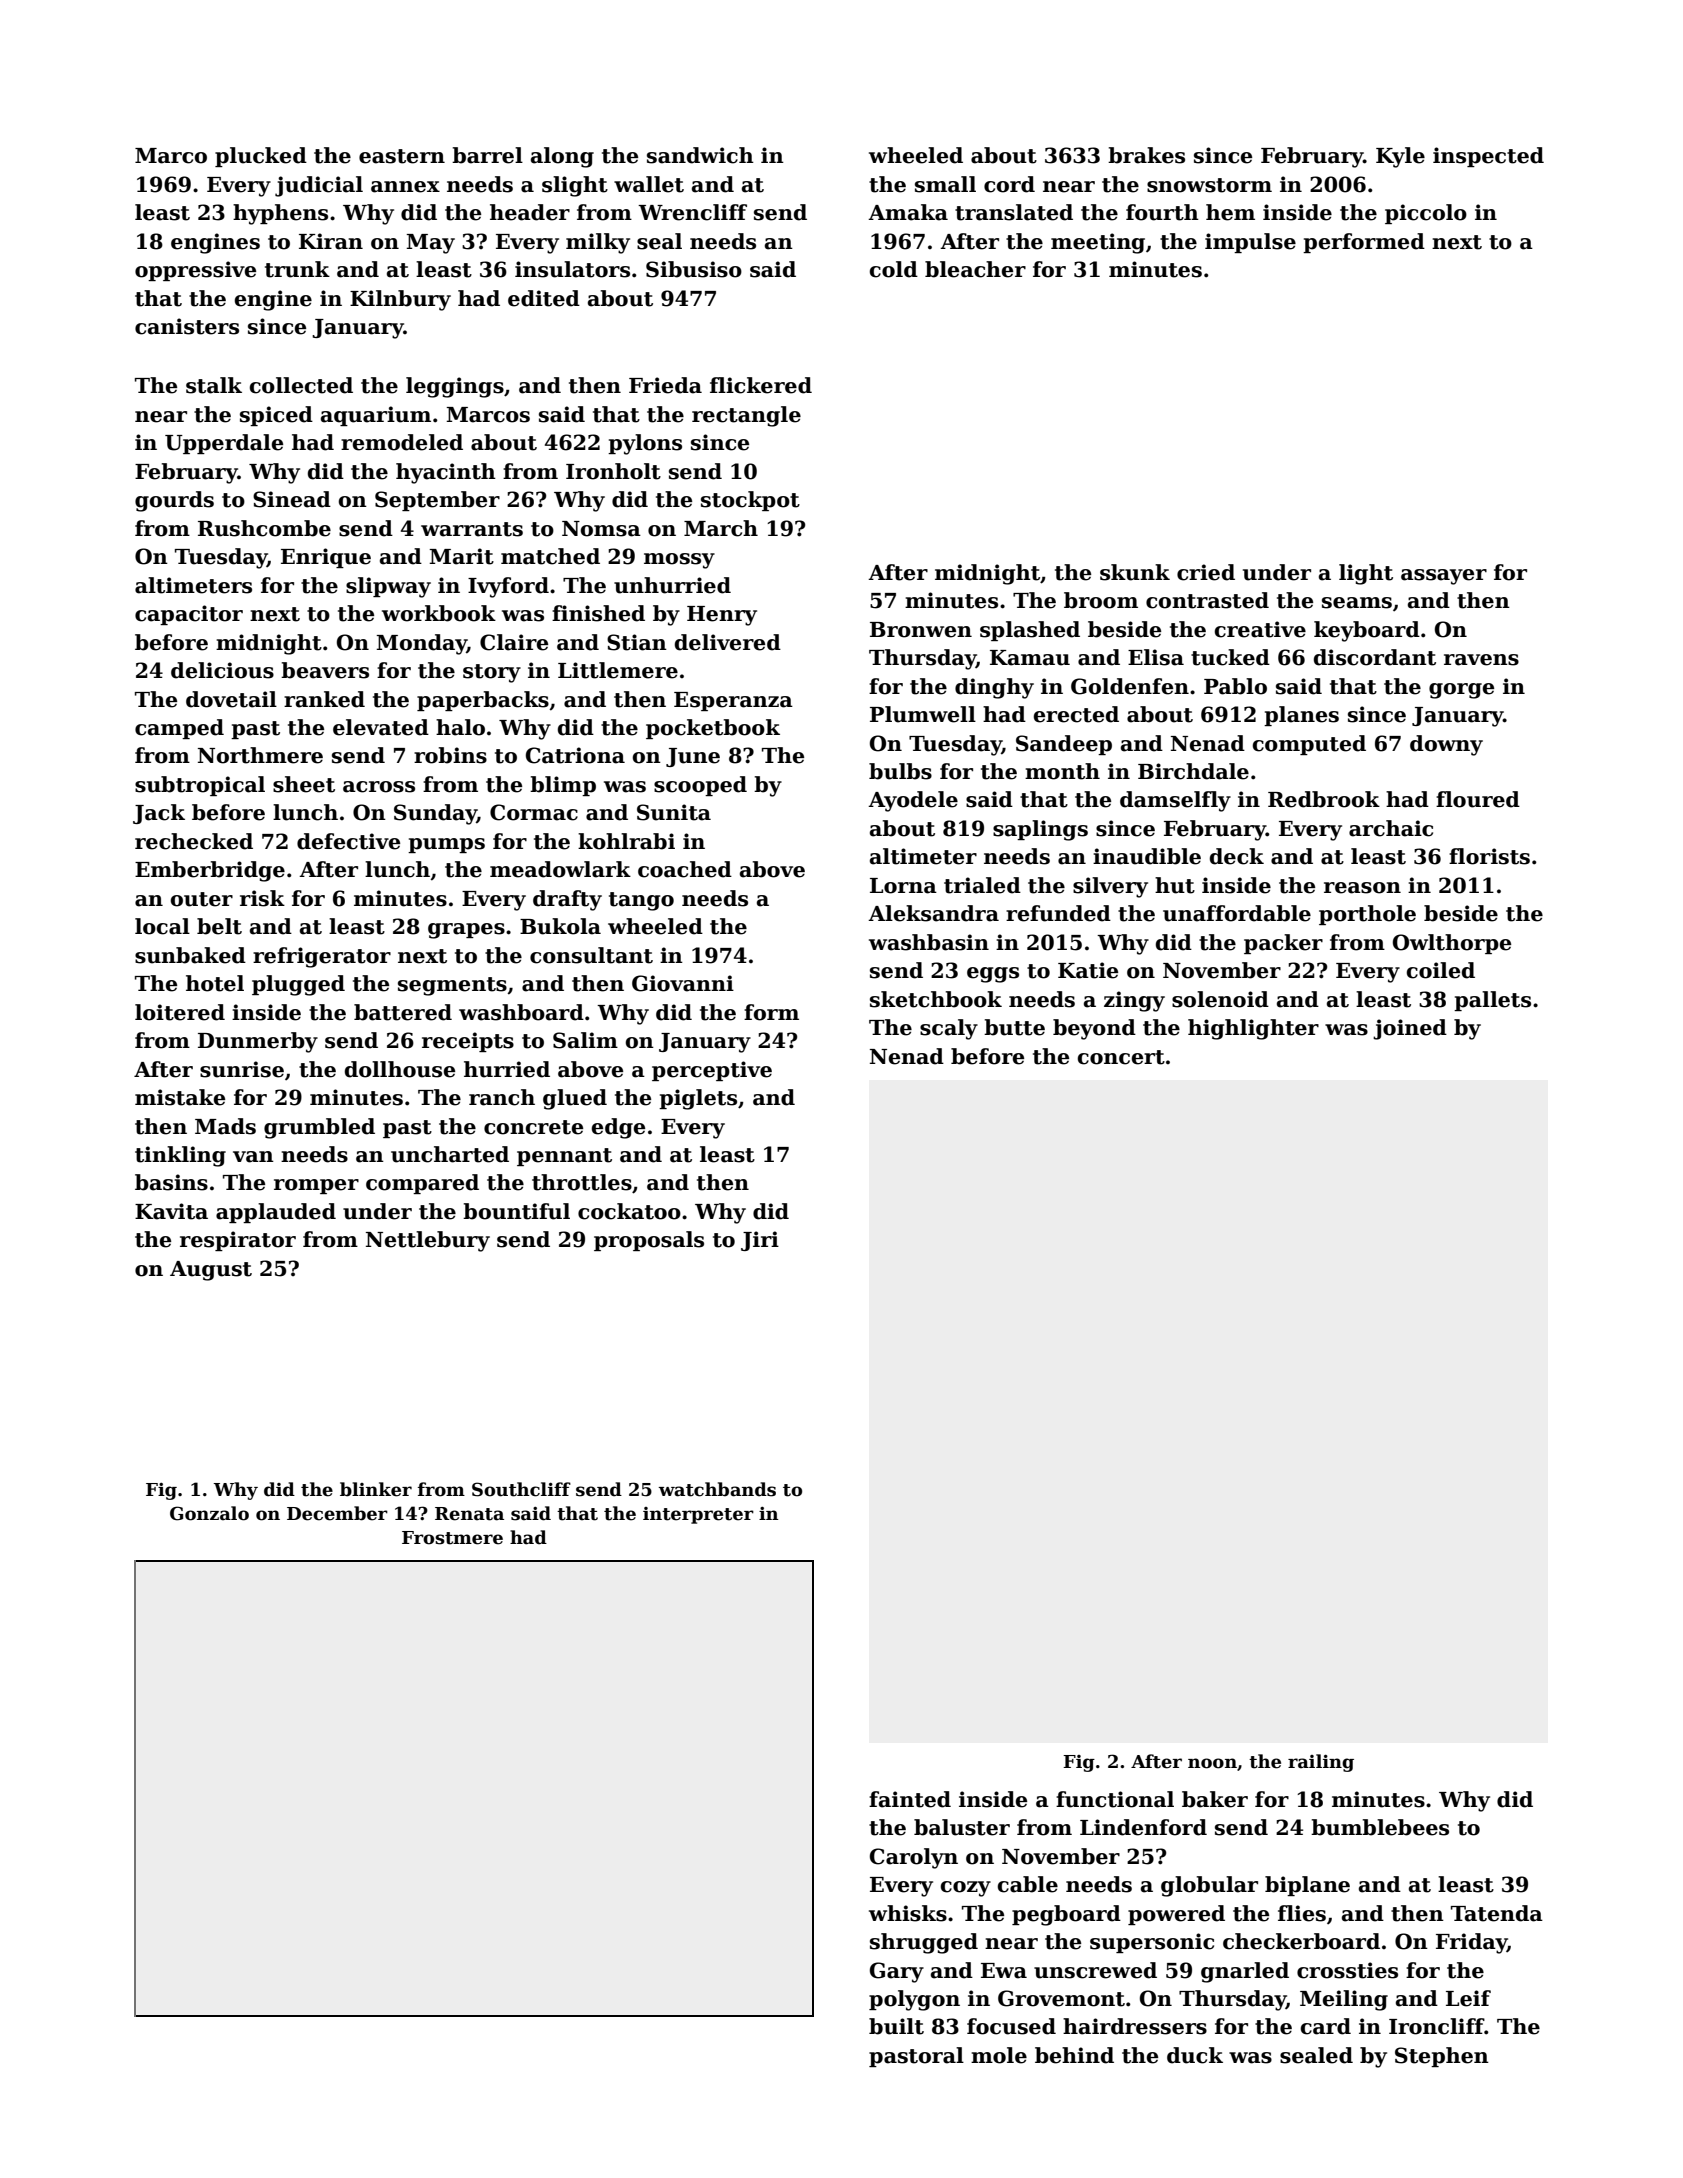 The width and height of the page is (1683, 2178). I want to click on brakes, so click(1146, 155).
